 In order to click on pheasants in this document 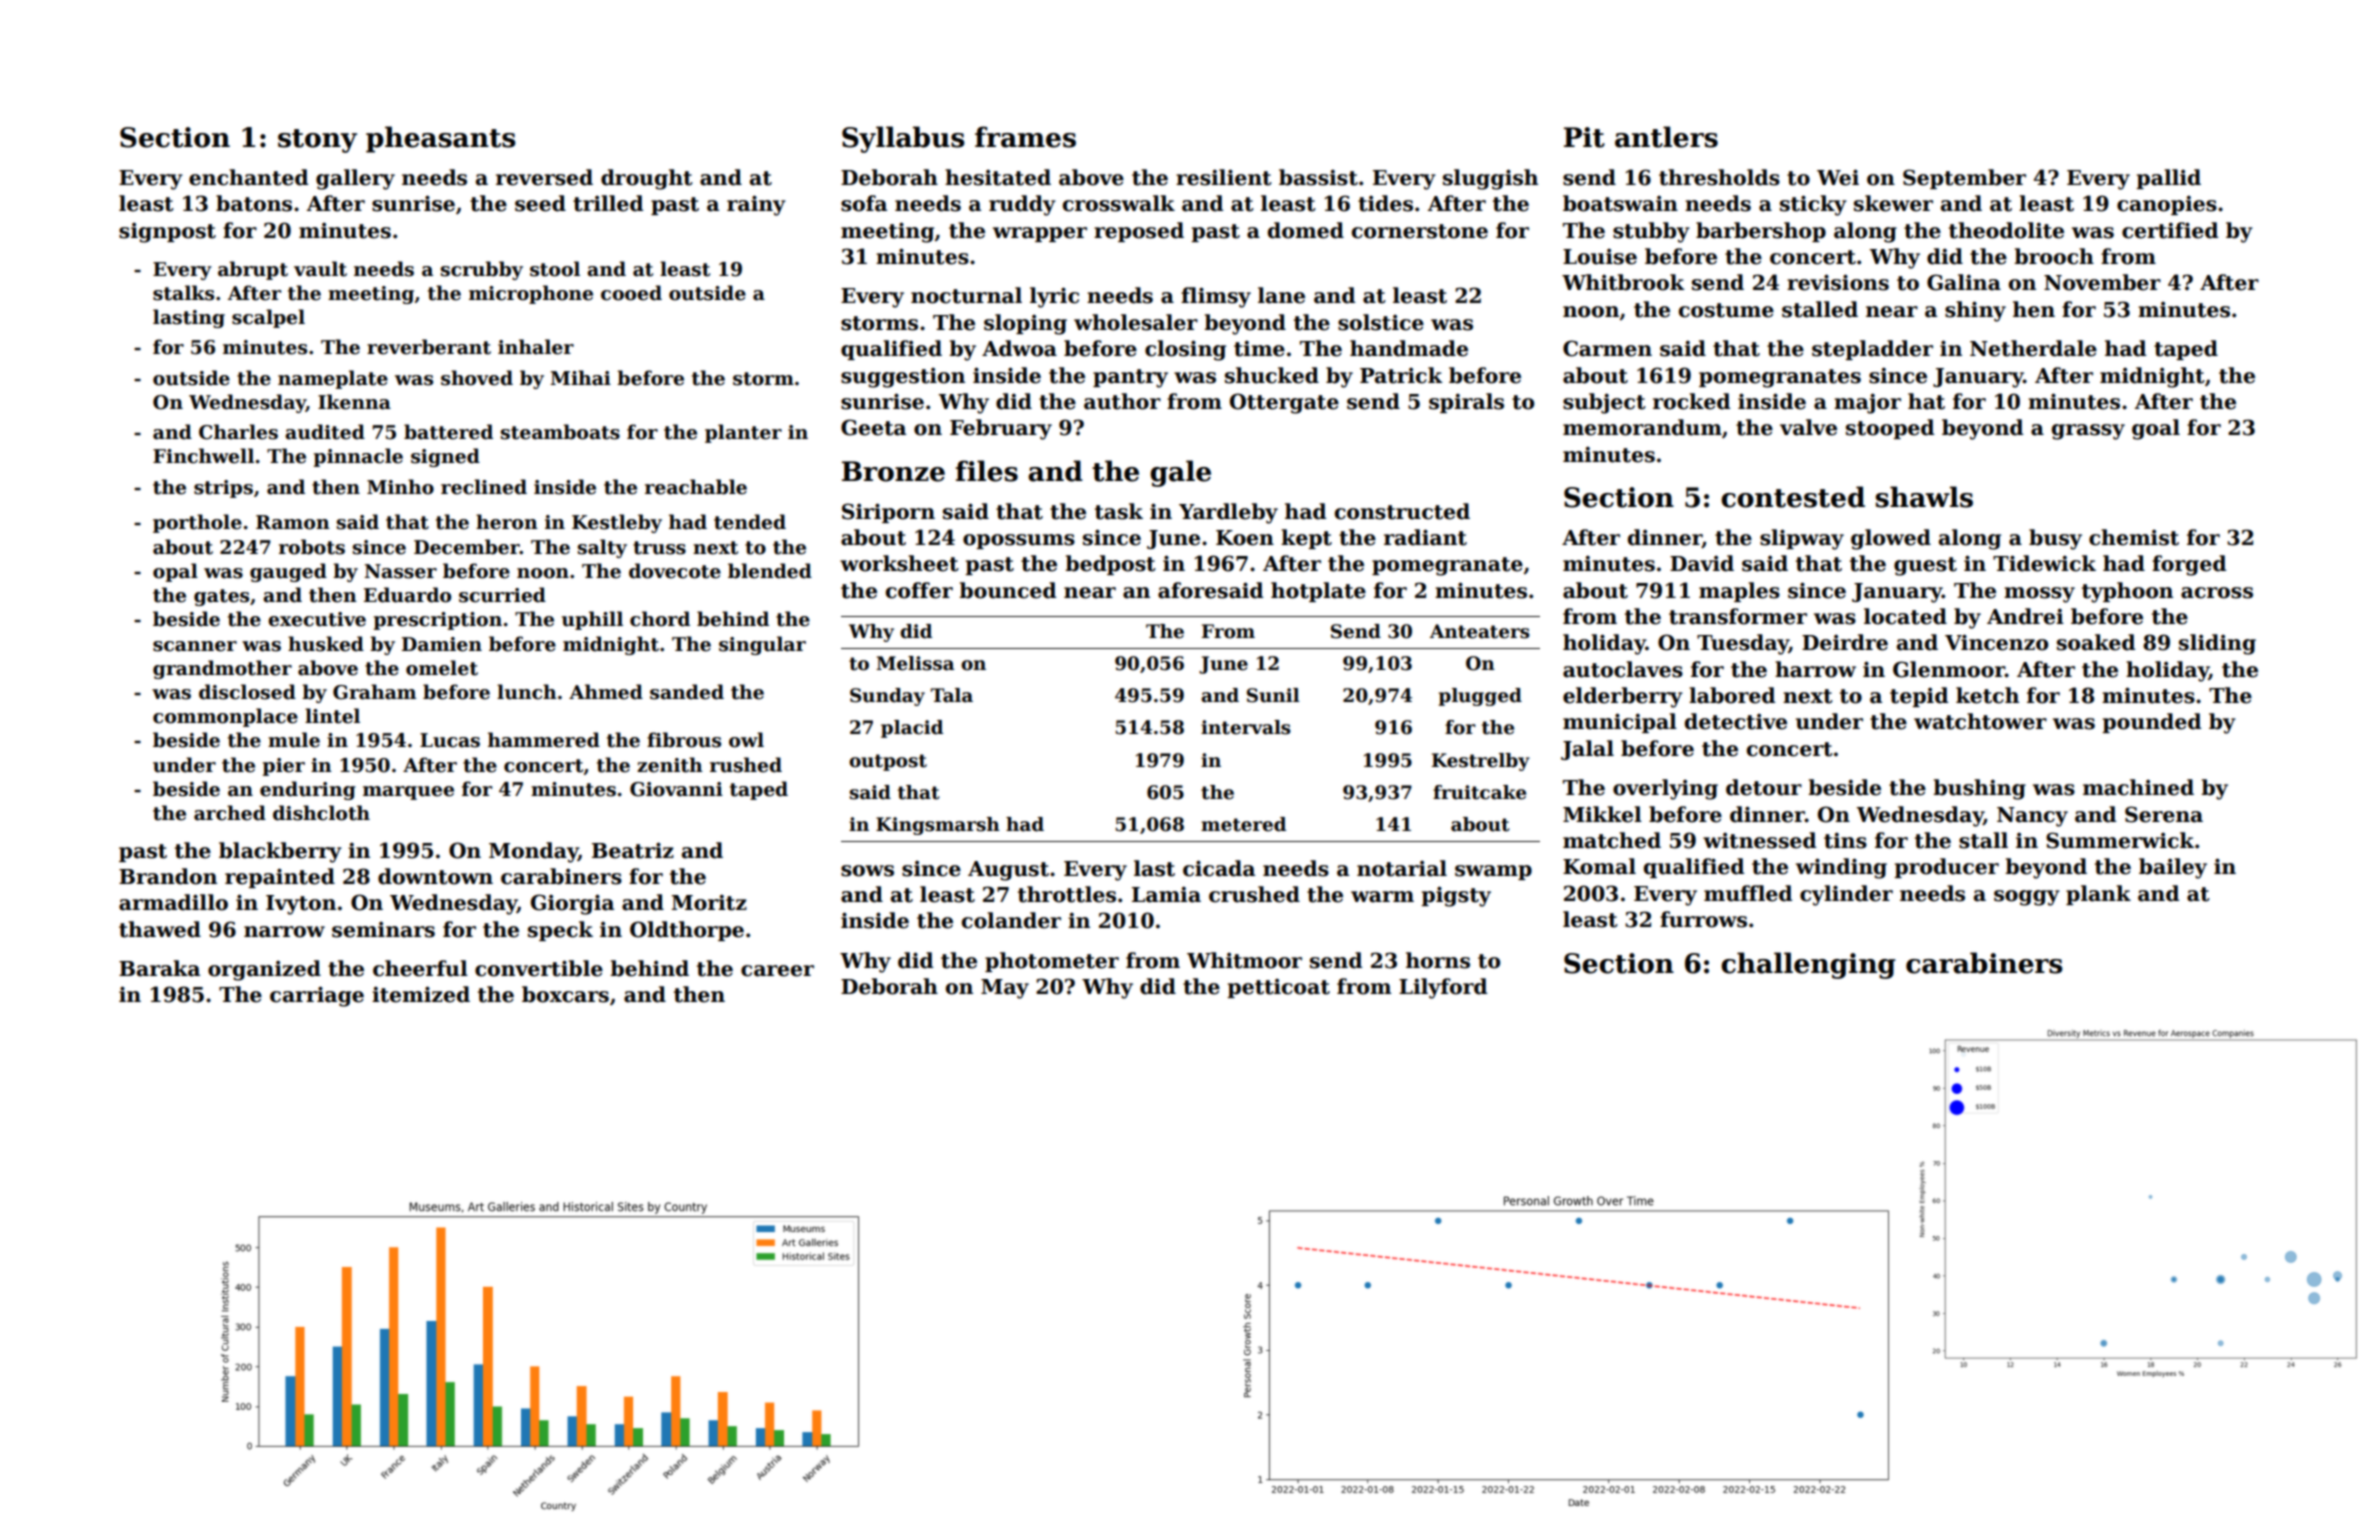, I will do `click(440, 139)`.
